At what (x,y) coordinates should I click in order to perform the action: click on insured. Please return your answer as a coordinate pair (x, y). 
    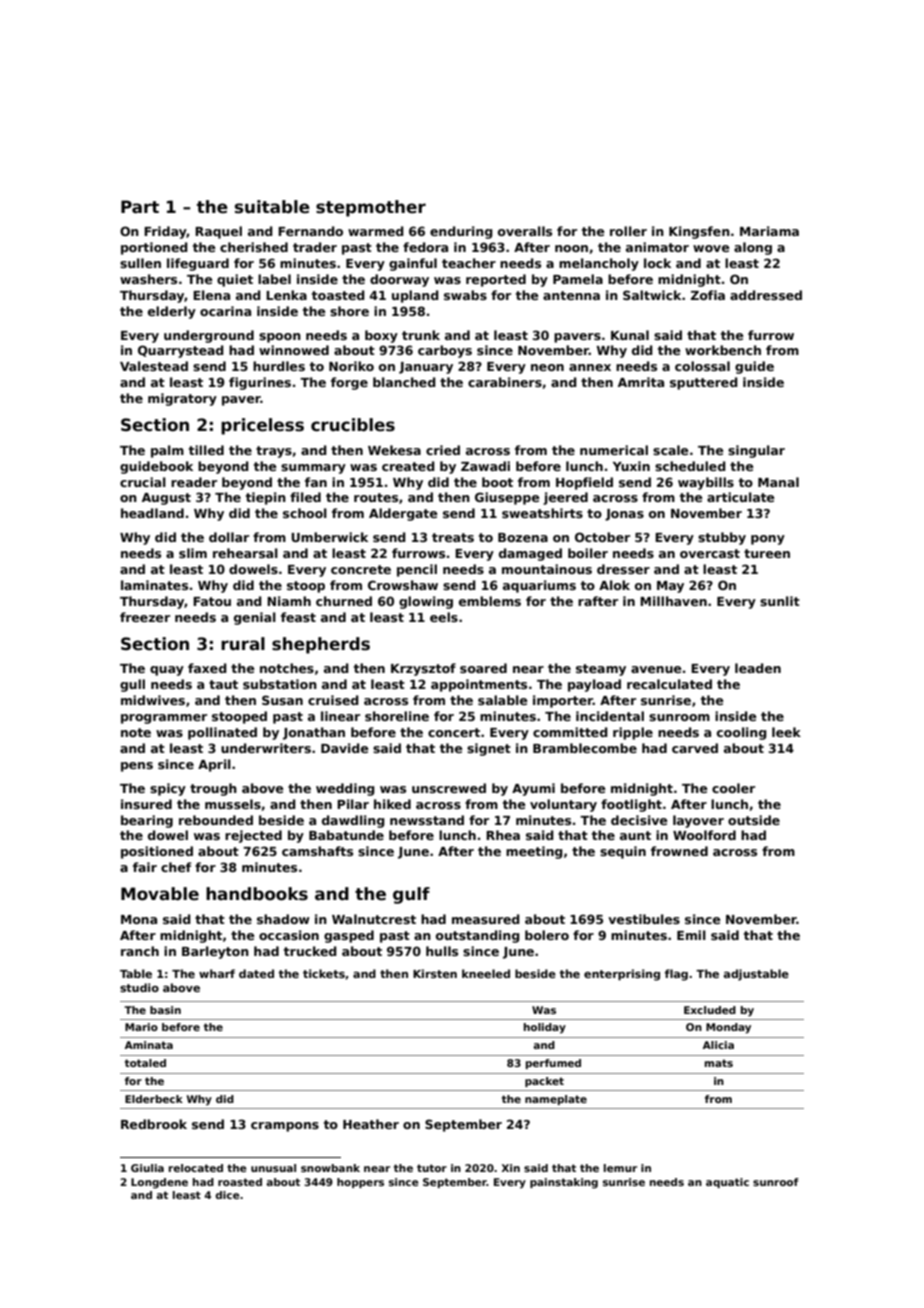
    Looking at the image, I should click on (146, 804).
